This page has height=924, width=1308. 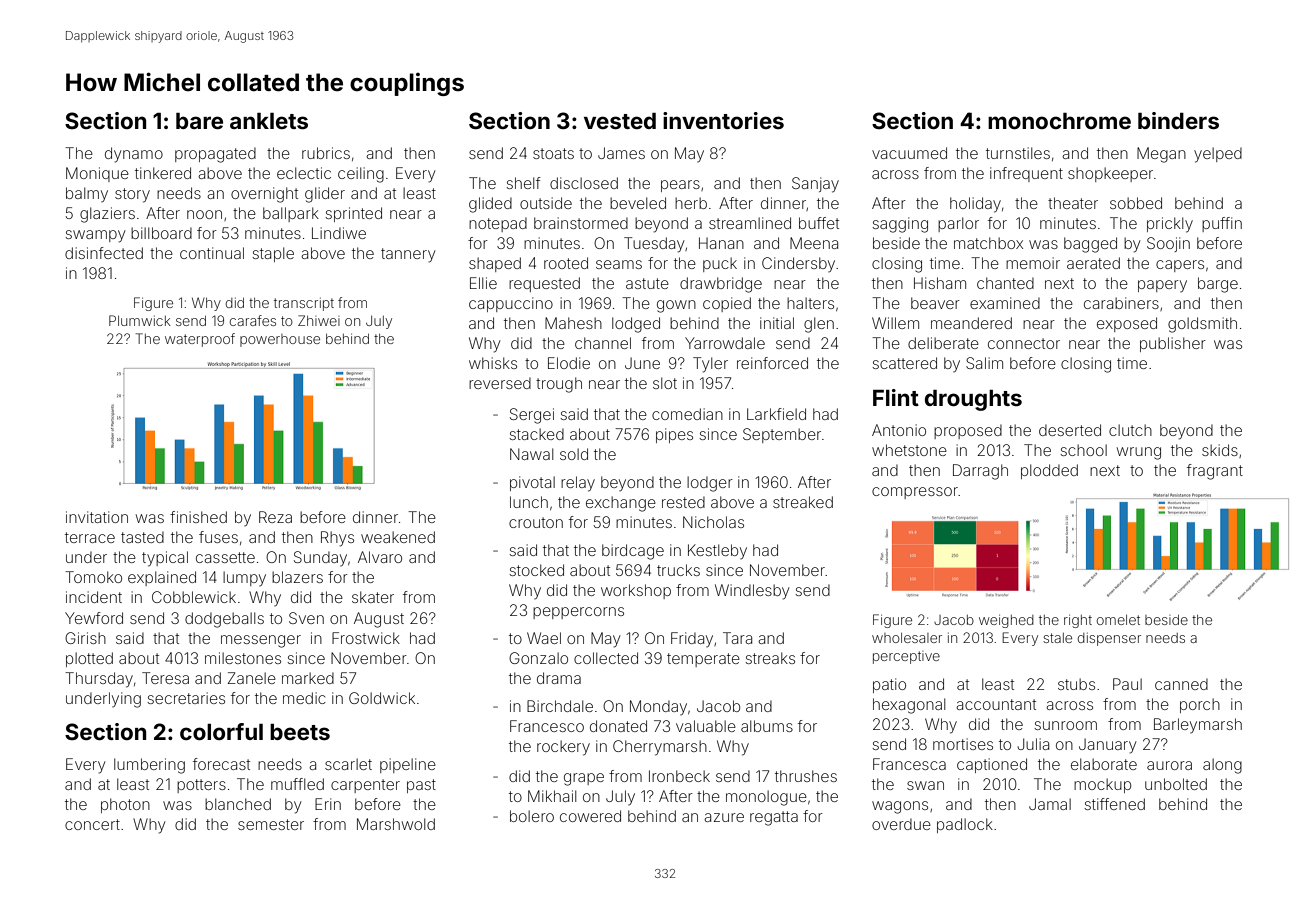 I want to click on trucks, so click(x=678, y=570).
